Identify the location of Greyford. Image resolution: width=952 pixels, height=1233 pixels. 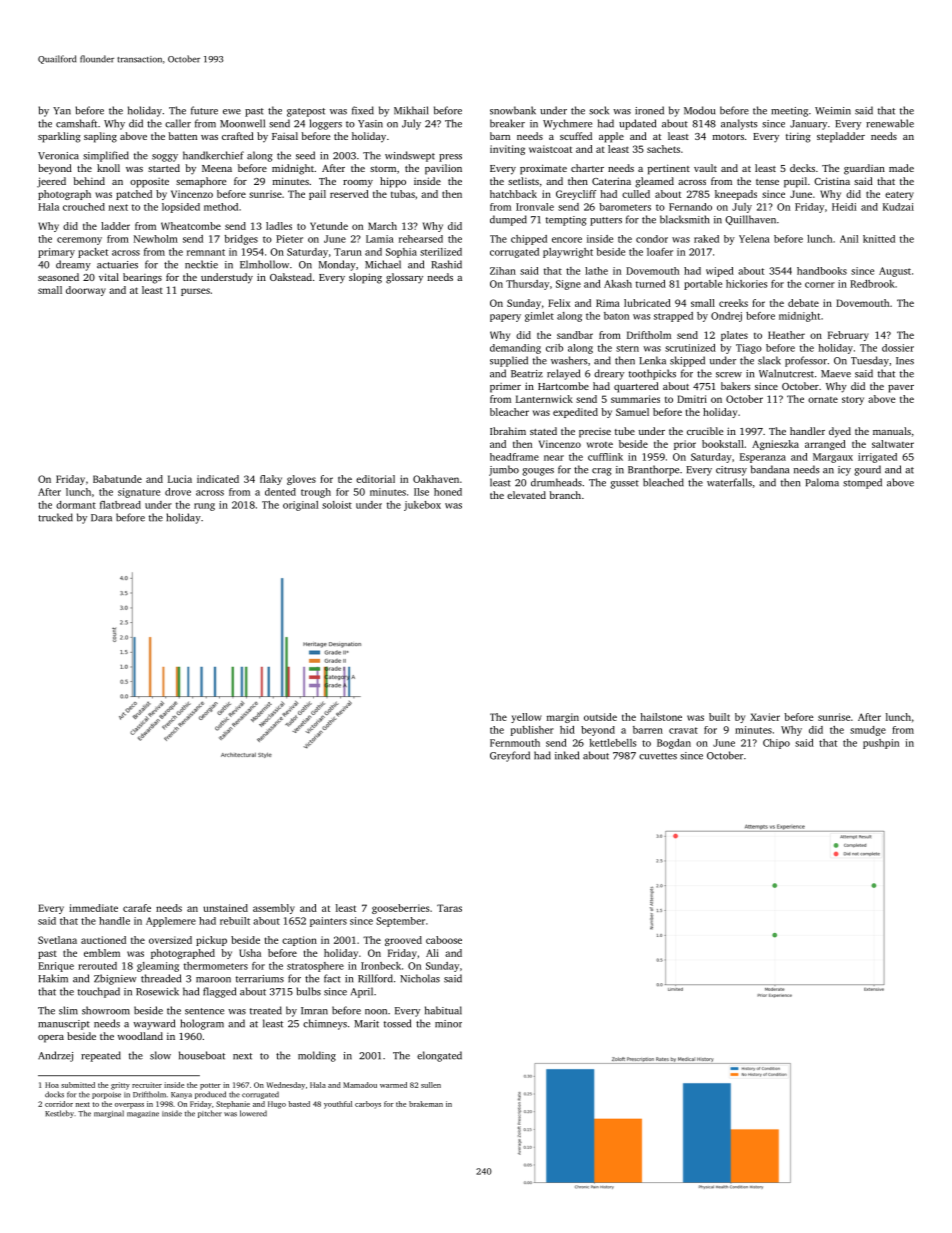
(510, 756).
